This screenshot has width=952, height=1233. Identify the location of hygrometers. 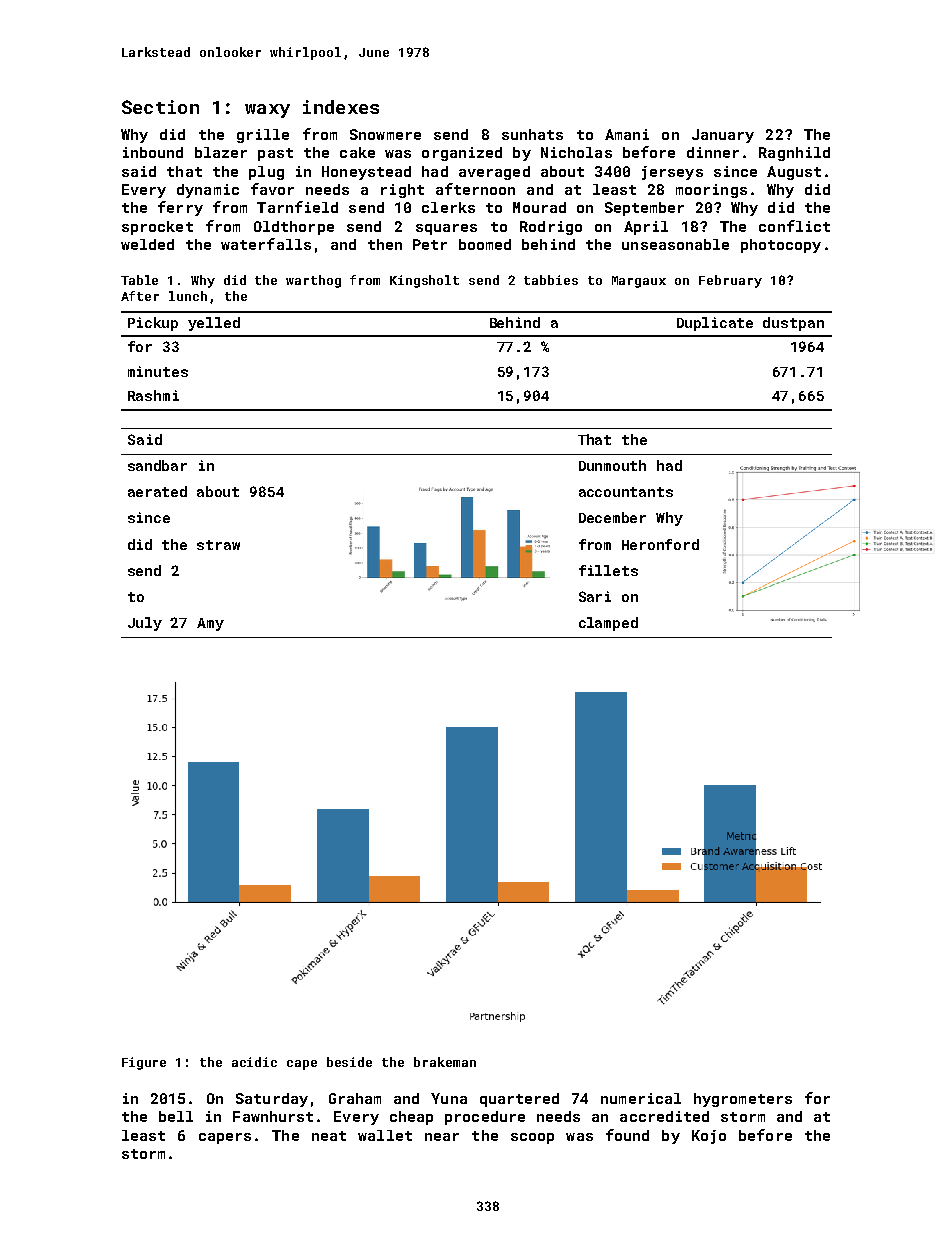
(743, 1100).
